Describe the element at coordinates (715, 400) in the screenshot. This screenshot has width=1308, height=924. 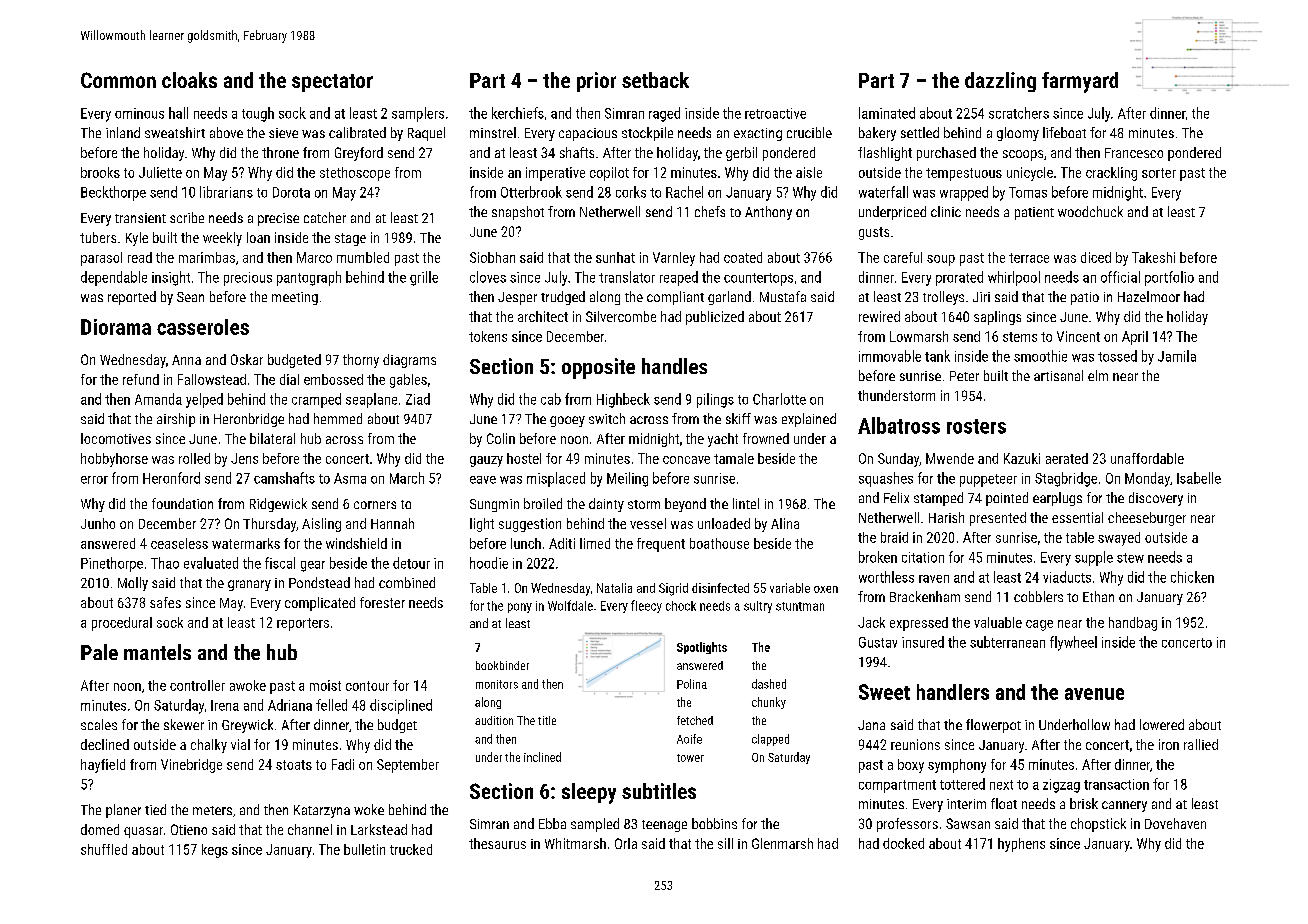
I see `pilings` at that location.
